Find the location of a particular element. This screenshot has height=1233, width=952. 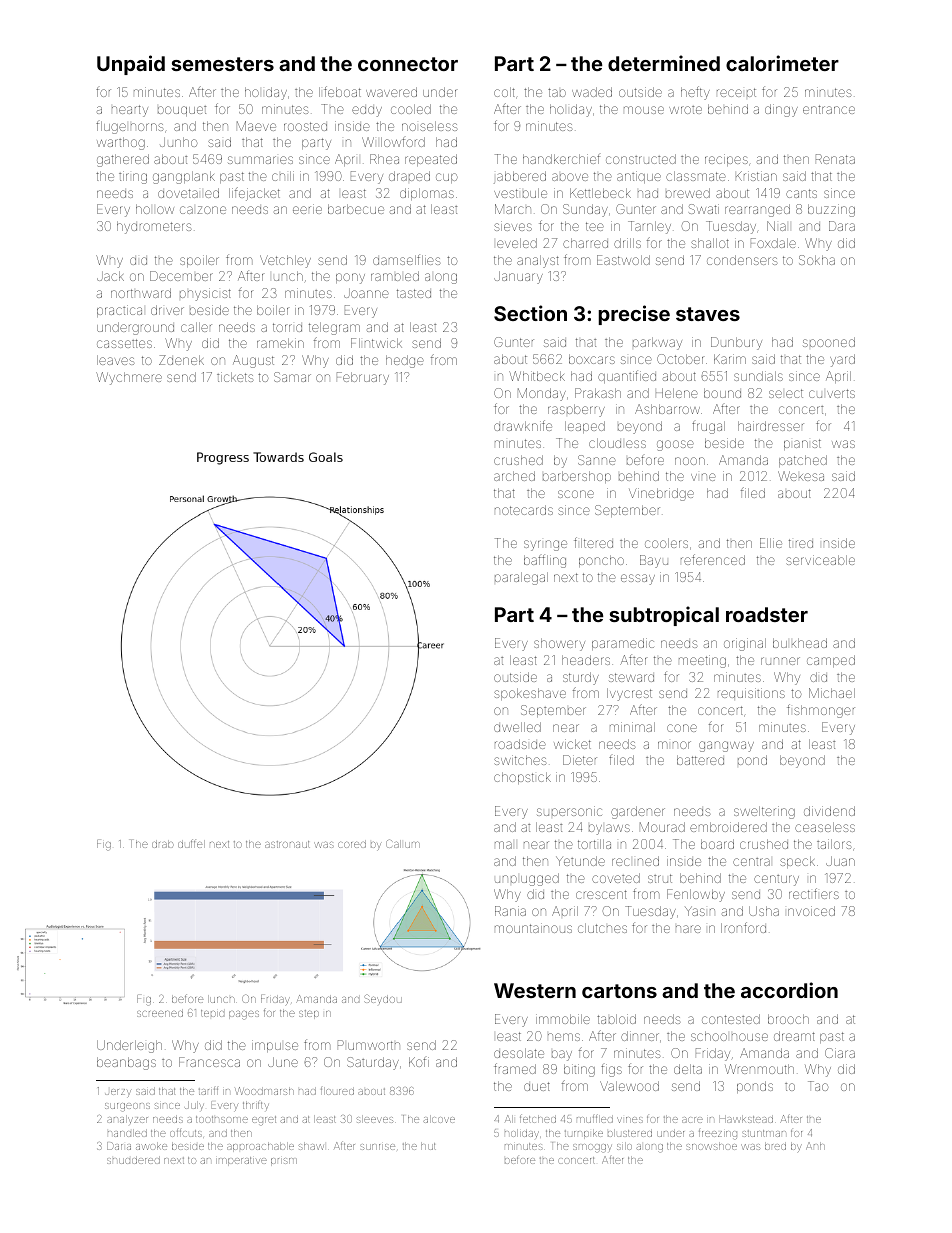

lifeboat is located at coordinates (340, 91).
